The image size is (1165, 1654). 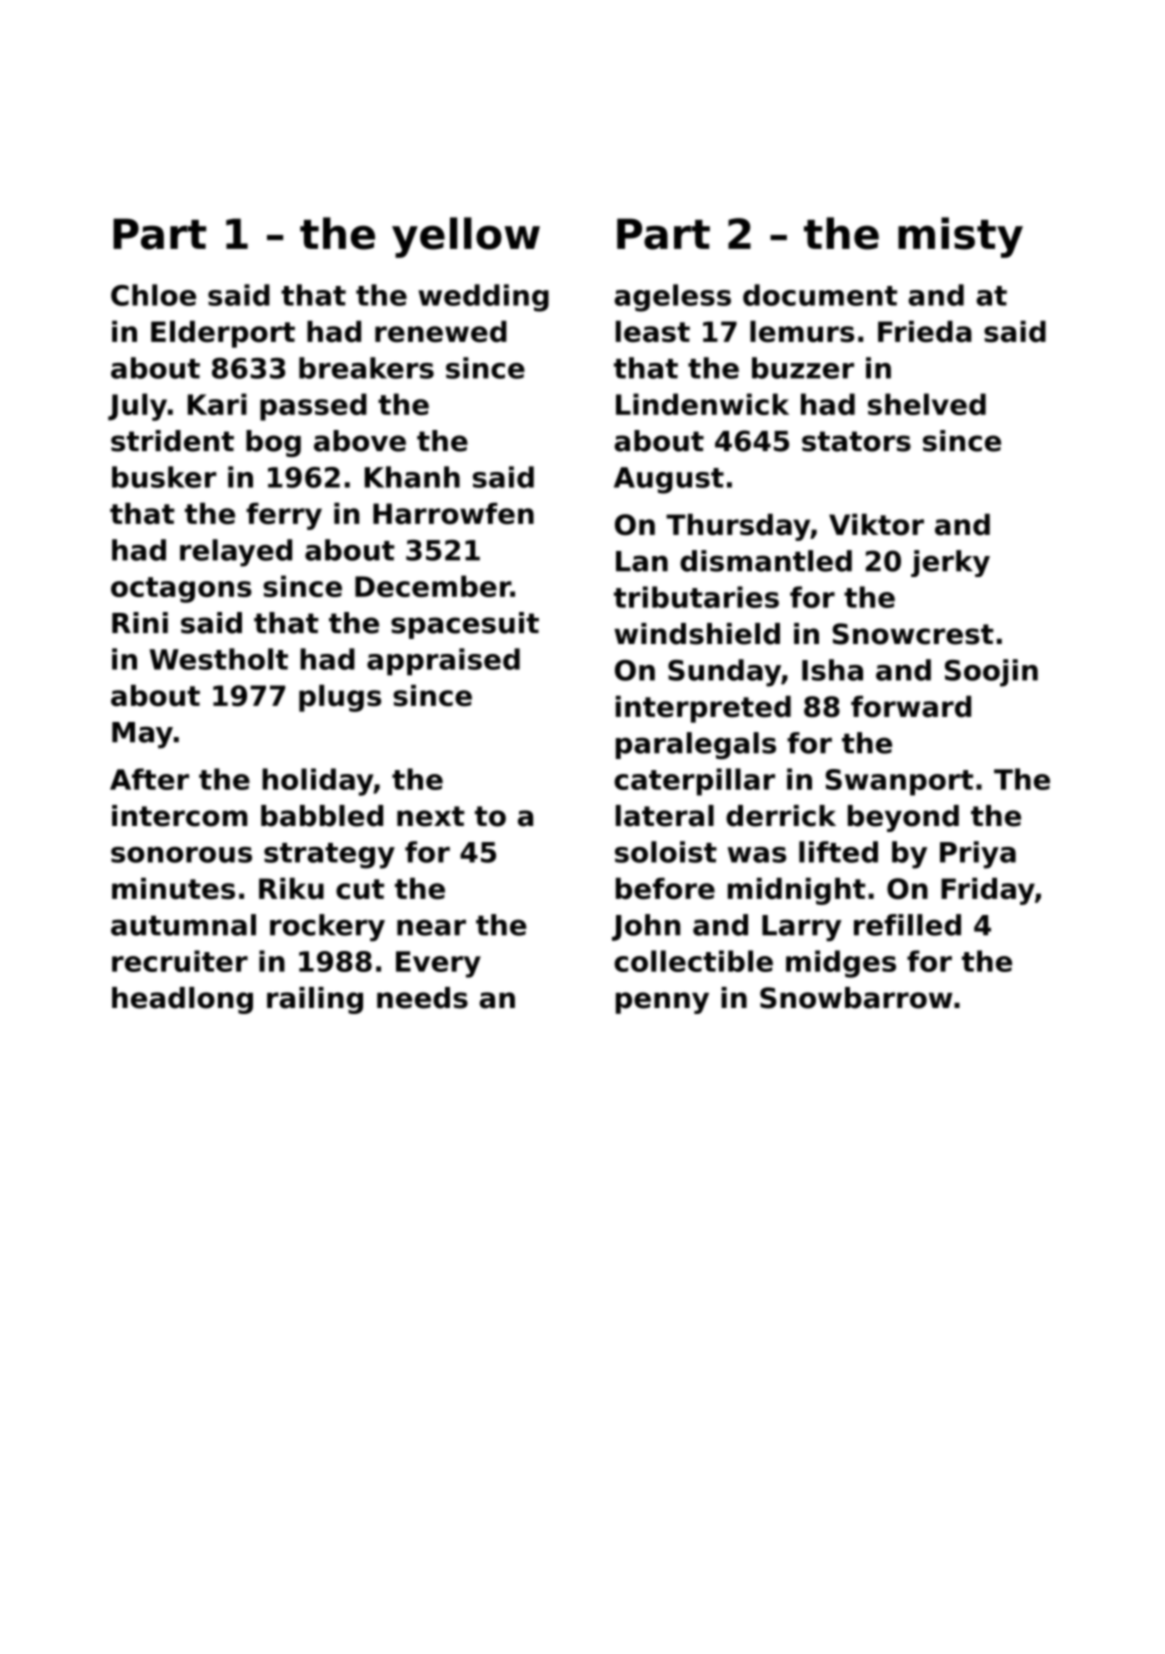 I want to click on Lan, so click(x=642, y=561).
